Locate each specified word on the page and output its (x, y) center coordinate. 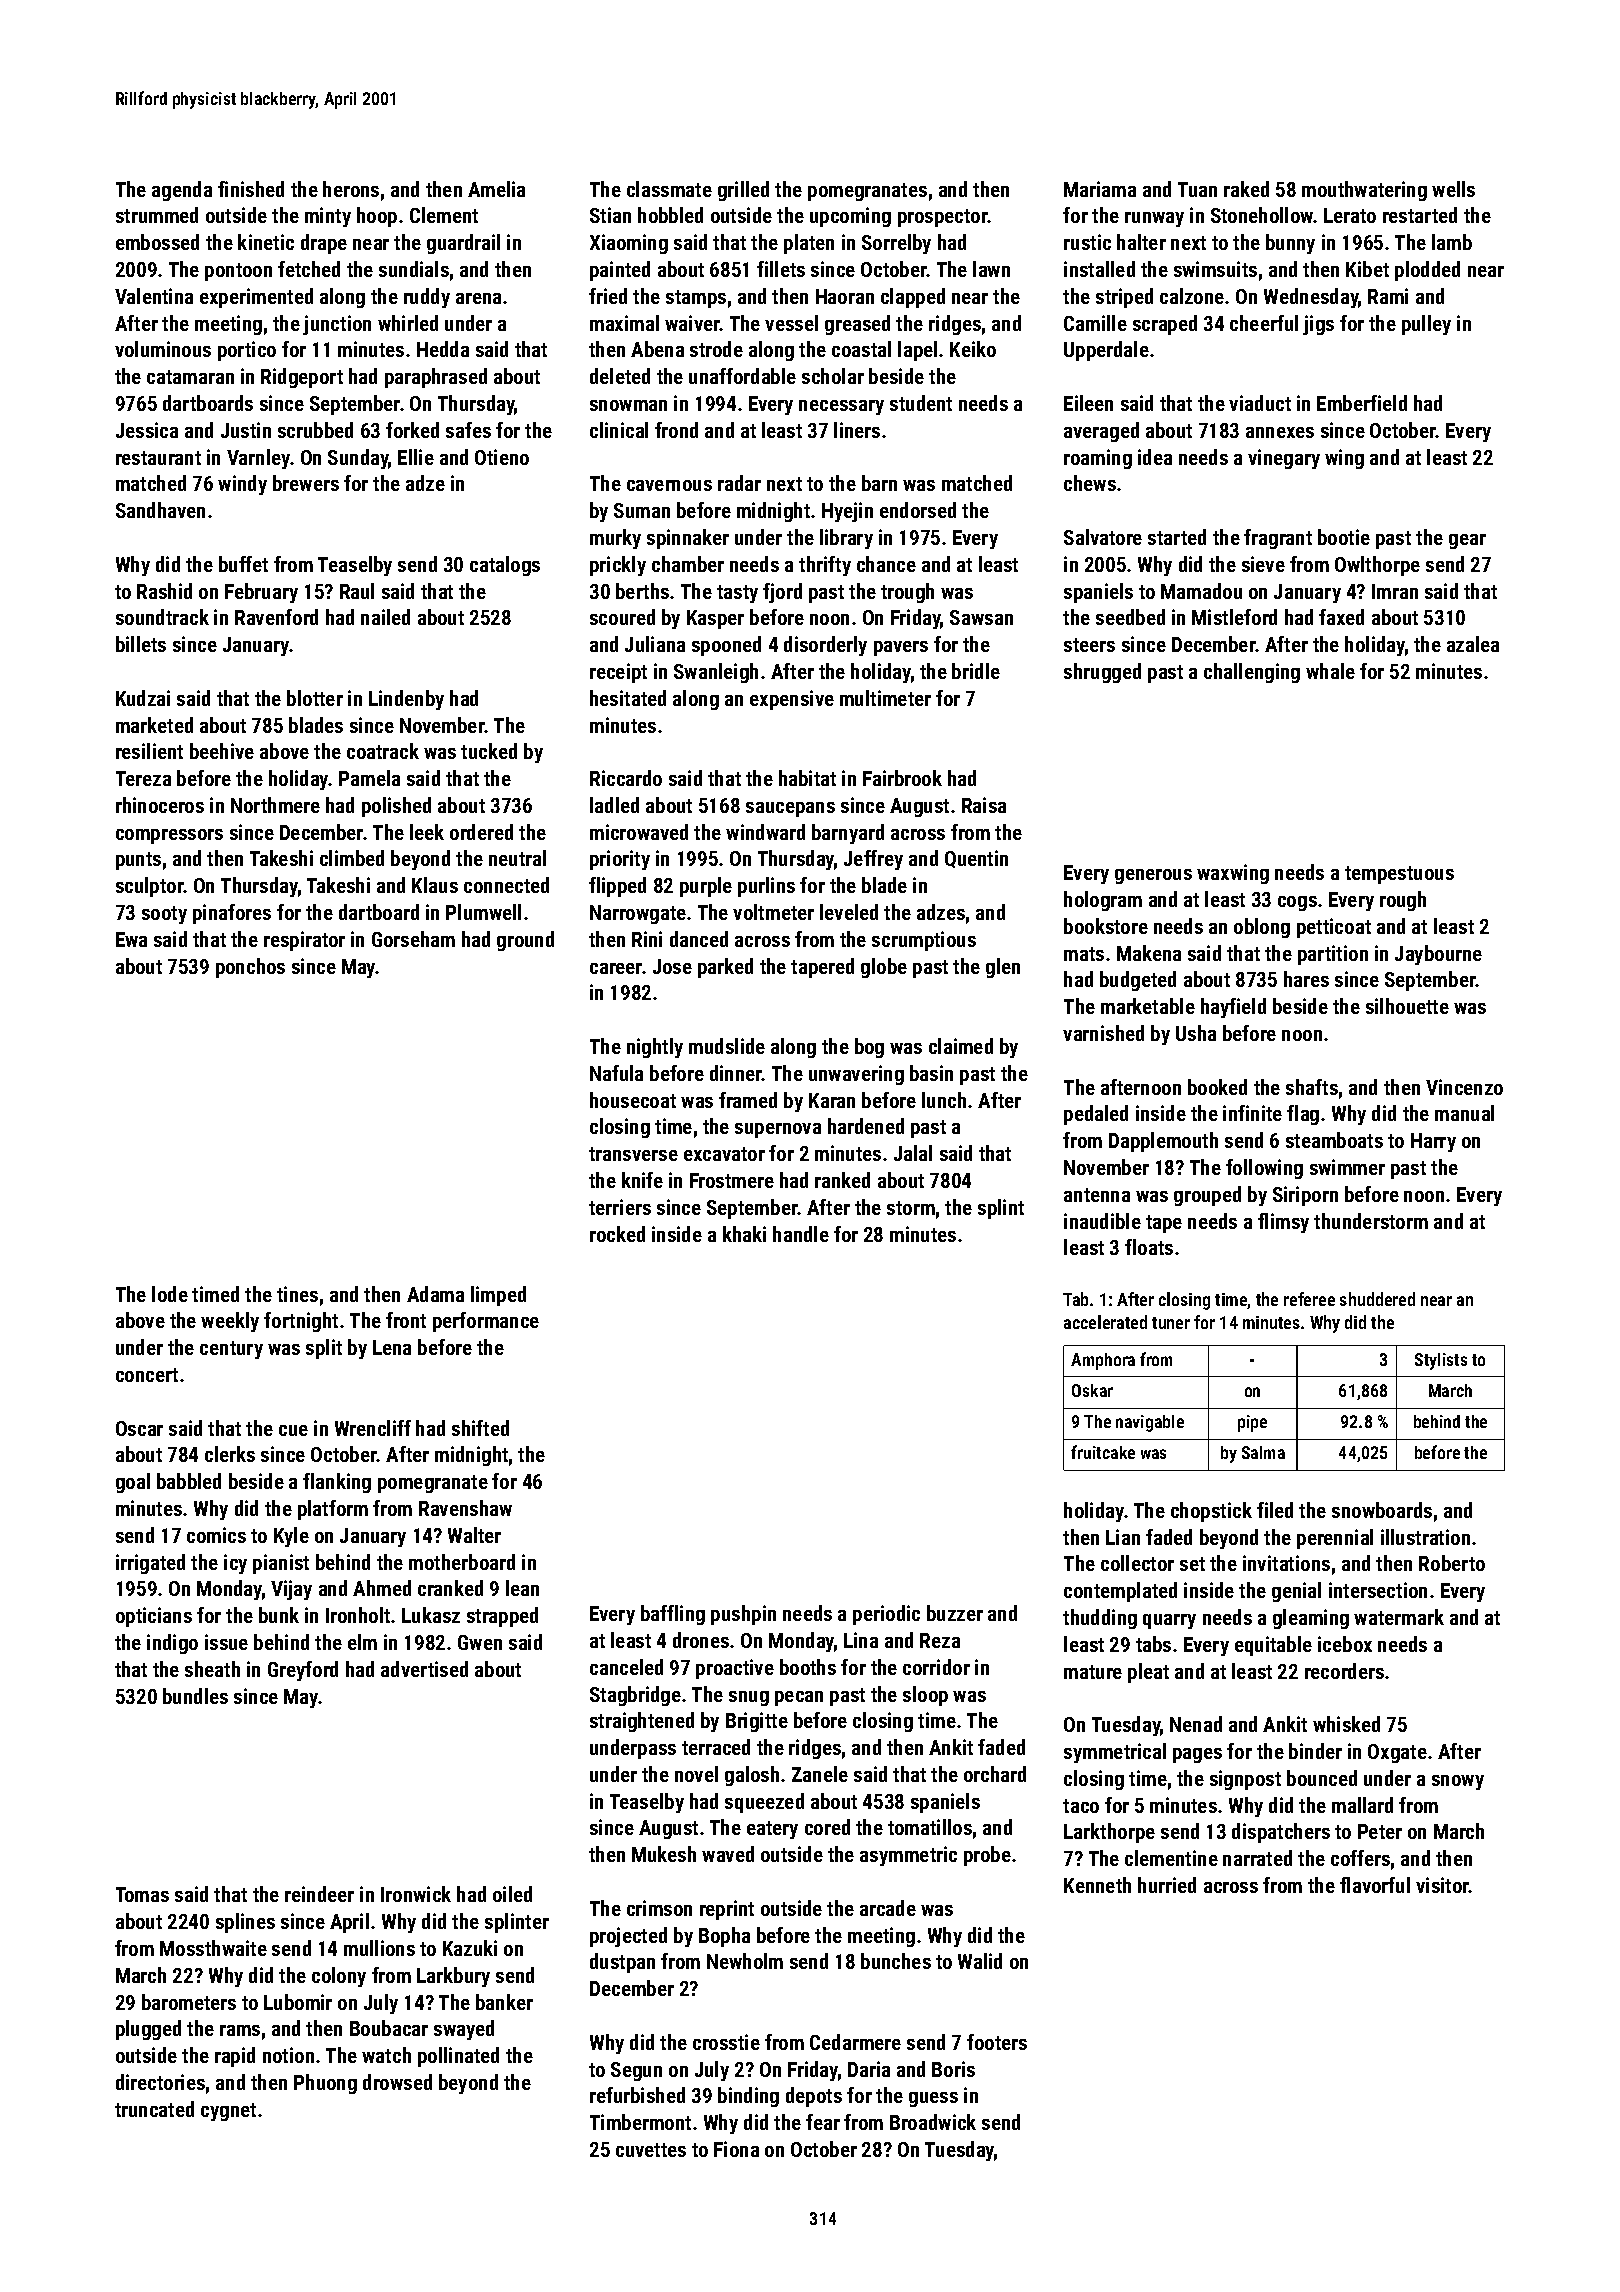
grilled (743, 191)
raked (1246, 189)
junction (337, 325)
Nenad (1196, 1724)
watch (386, 2055)
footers (997, 2042)
